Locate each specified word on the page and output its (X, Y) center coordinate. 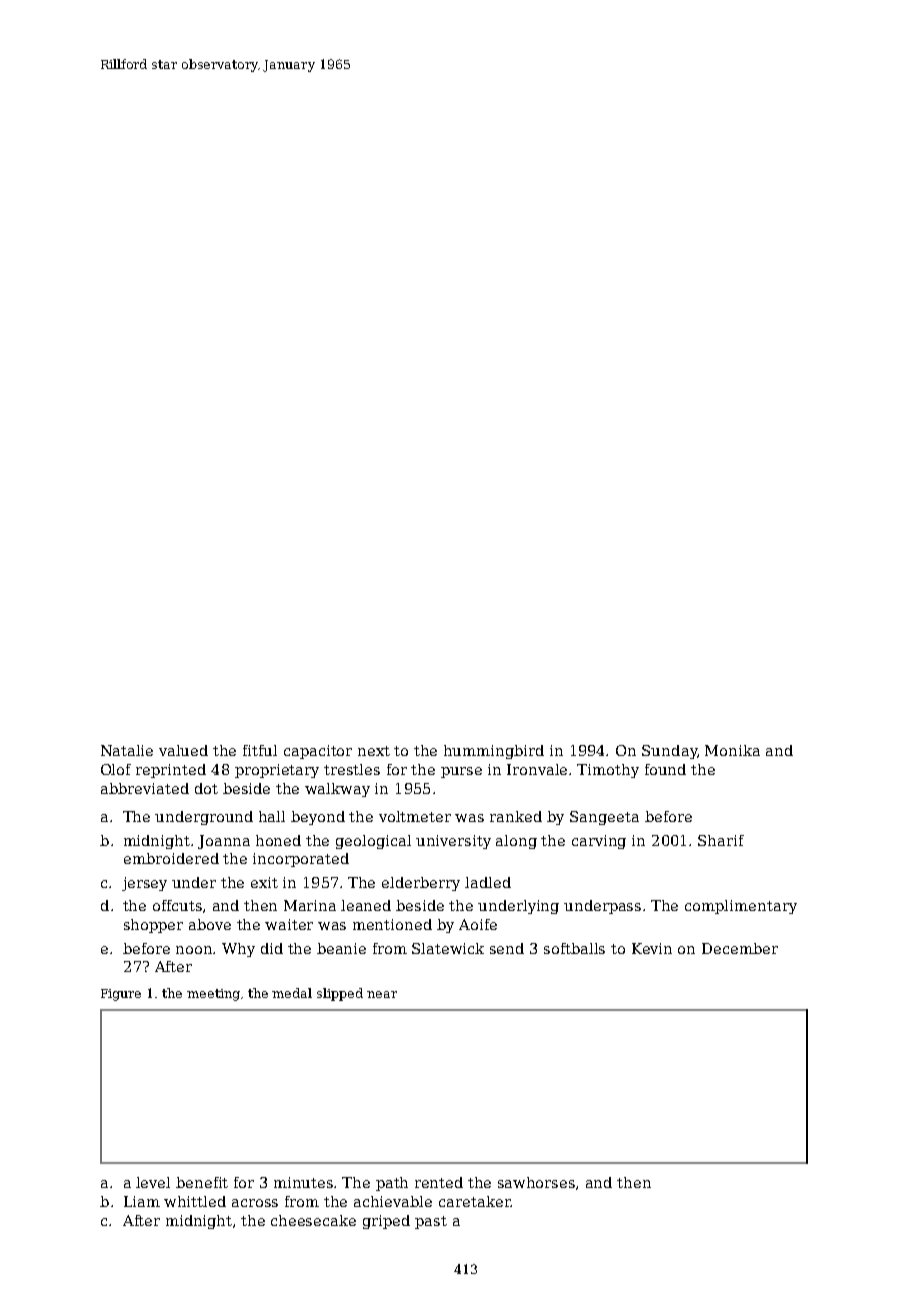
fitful (260, 750)
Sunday (669, 752)
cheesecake (313, 1220)
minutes (303, 1182)
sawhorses (536, 1182)
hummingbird (494, 752)
